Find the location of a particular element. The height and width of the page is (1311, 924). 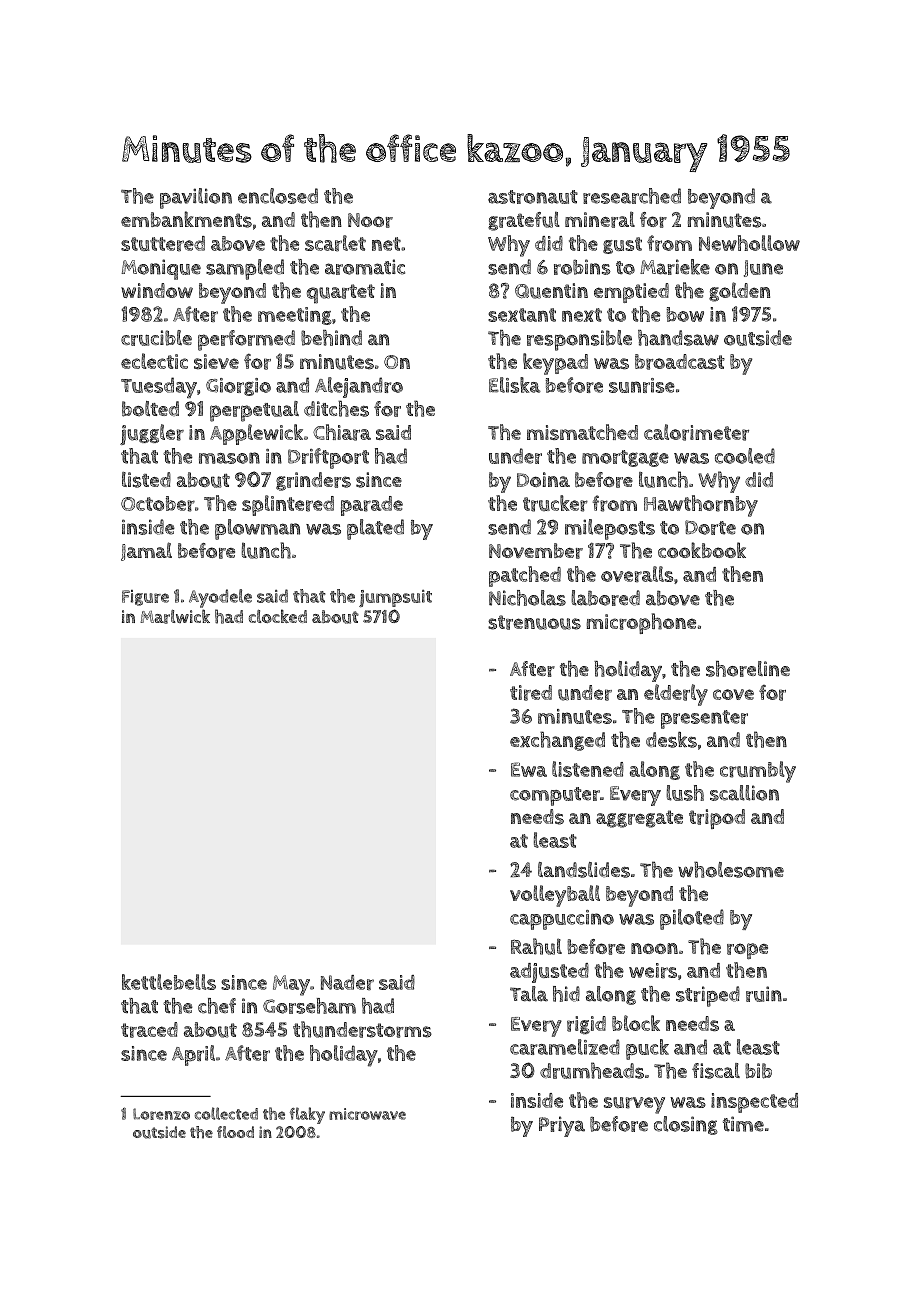

Newhollow is located at coordinates (749, 243).
